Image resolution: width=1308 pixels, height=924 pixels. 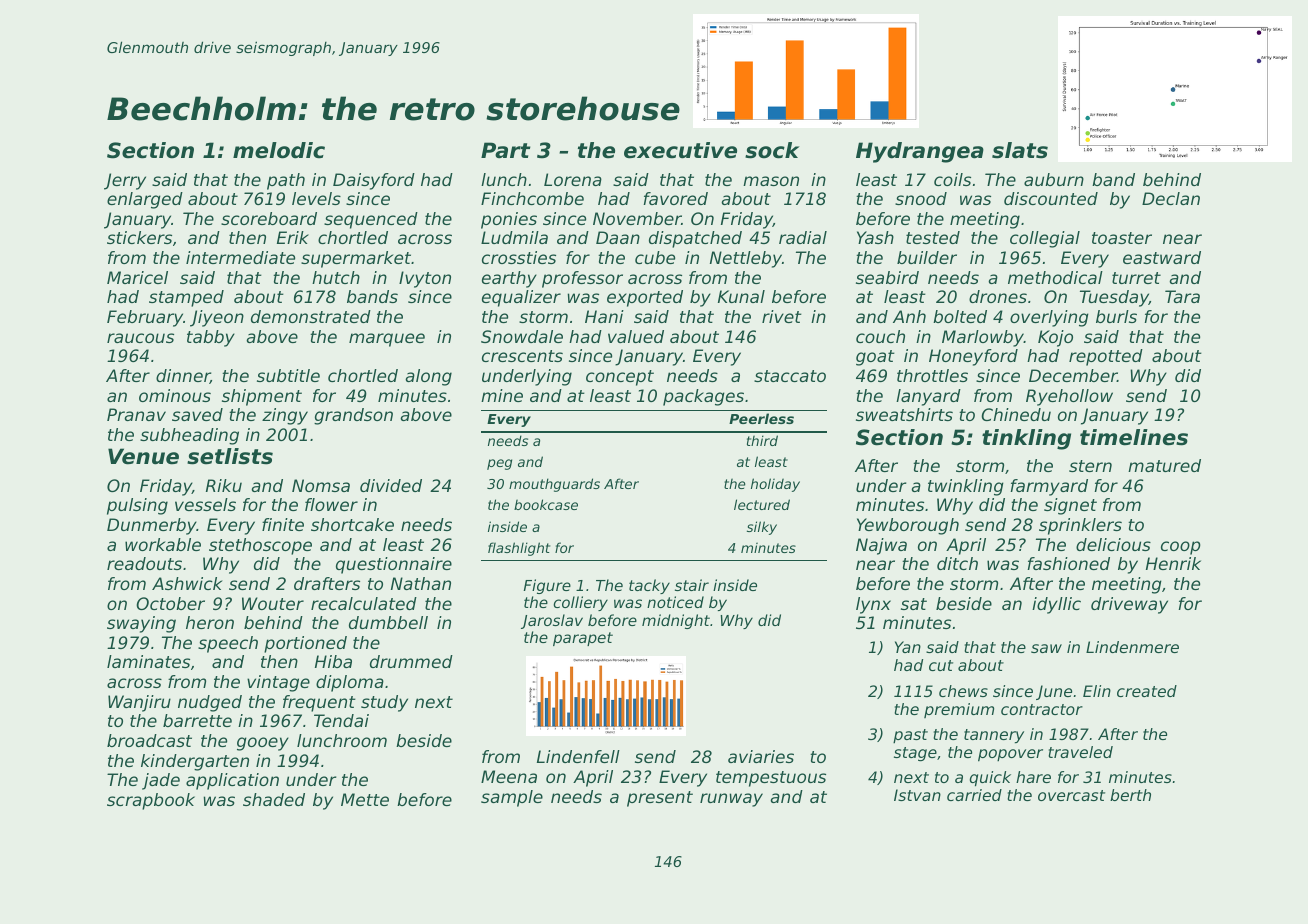 What do you see at coordinates (499, 464) in the document?
I see `peg` at bounding box center [499, 464].
